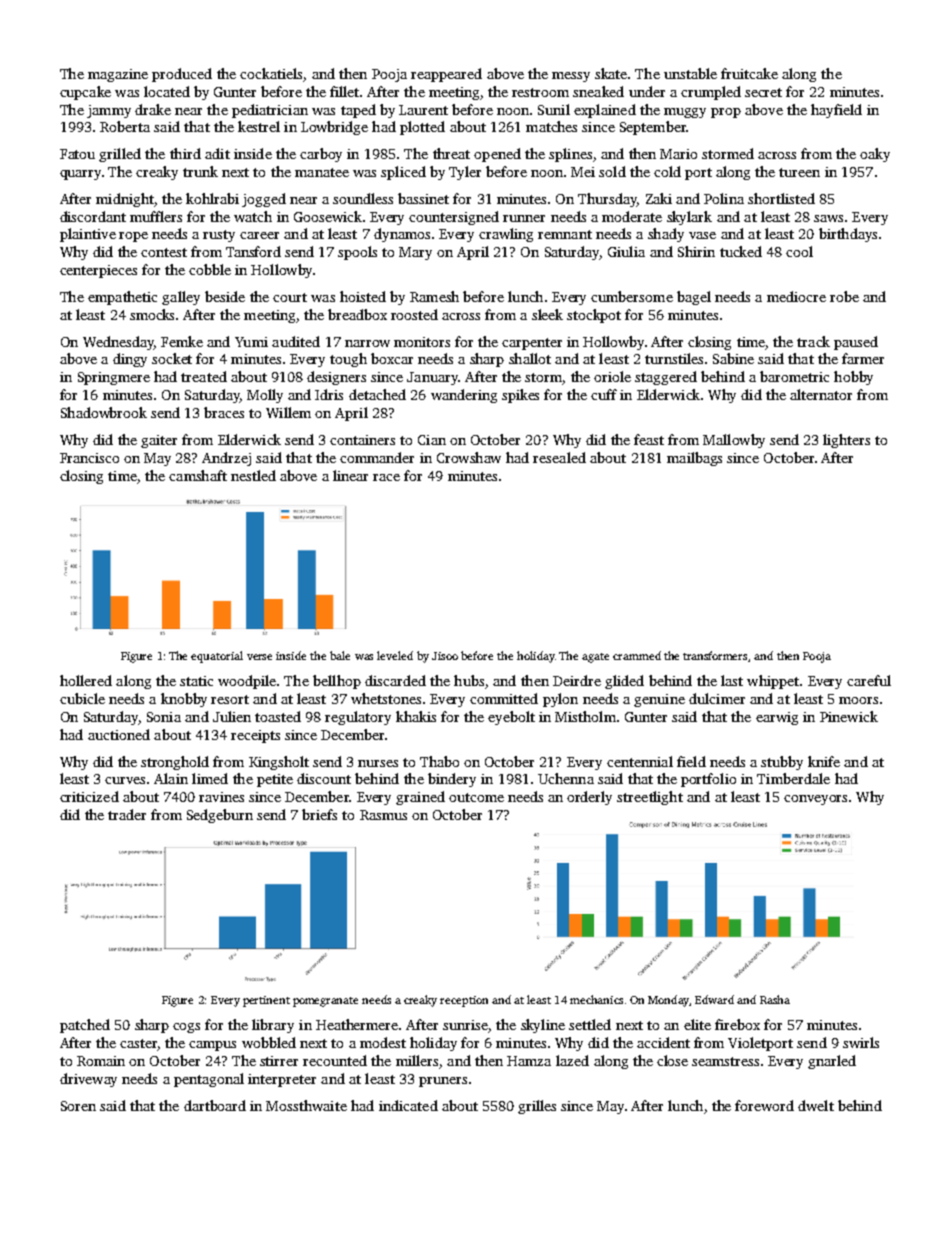  Describe the element at coordinates (465, 1025) in the image. I see `sunrise` at that location.
